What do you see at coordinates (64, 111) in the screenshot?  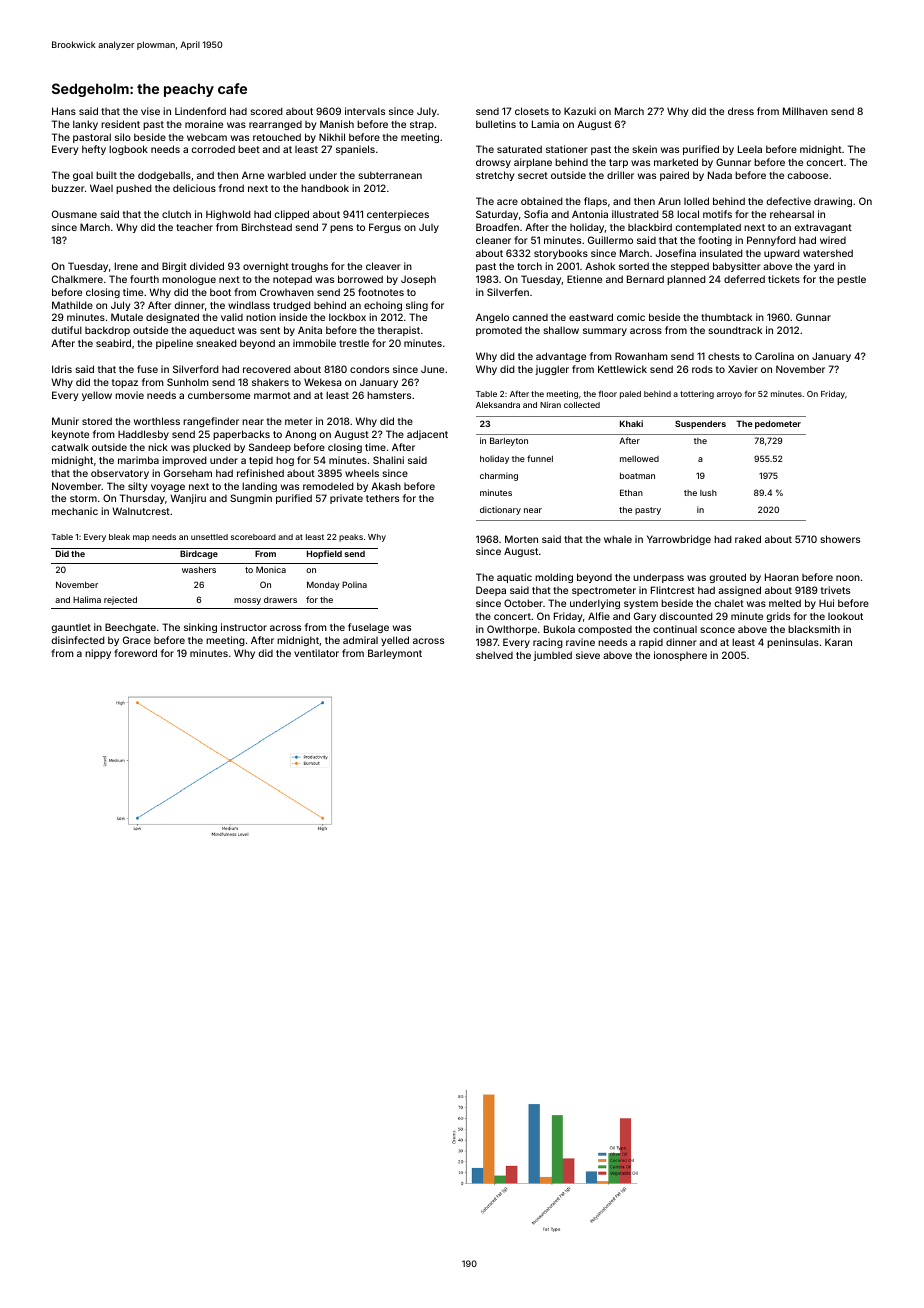 I see `Hans` at bounding box center [64, 111].
